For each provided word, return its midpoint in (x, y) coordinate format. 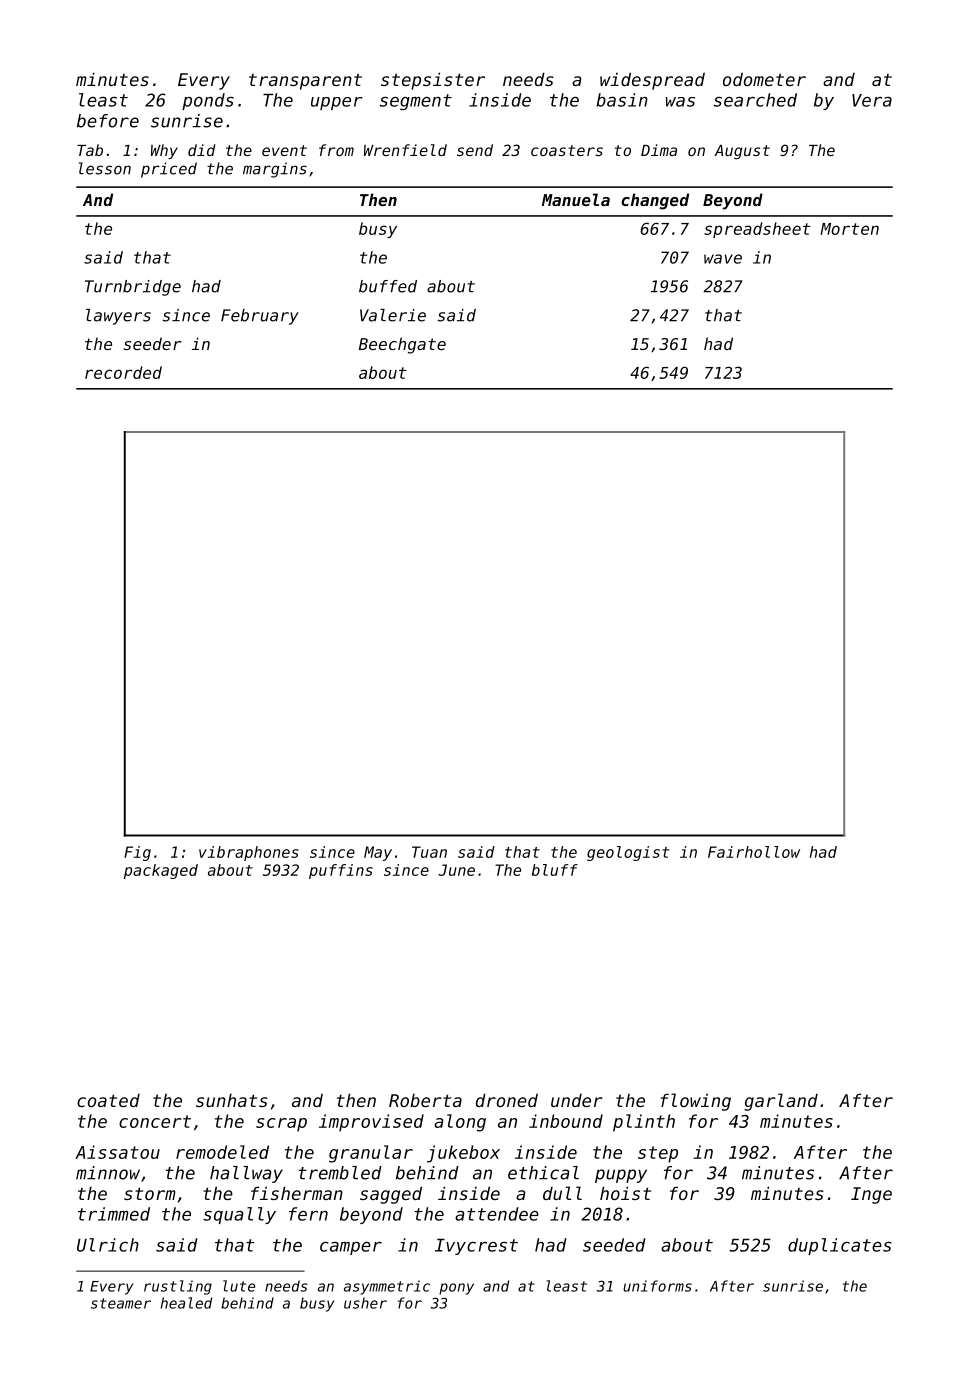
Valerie (393, 315)
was (680, 102)
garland (781, 1102)
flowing (695, 1102)
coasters (567, 150)
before (108, 121)
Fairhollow (754, 852)
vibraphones (249, 853)
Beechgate (402, 345)
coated (108, 1100)
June (456, 870)
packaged (161, 871)
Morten (849, 229)
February (260, 317)
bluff (555, 870)
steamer (121, 1303)
